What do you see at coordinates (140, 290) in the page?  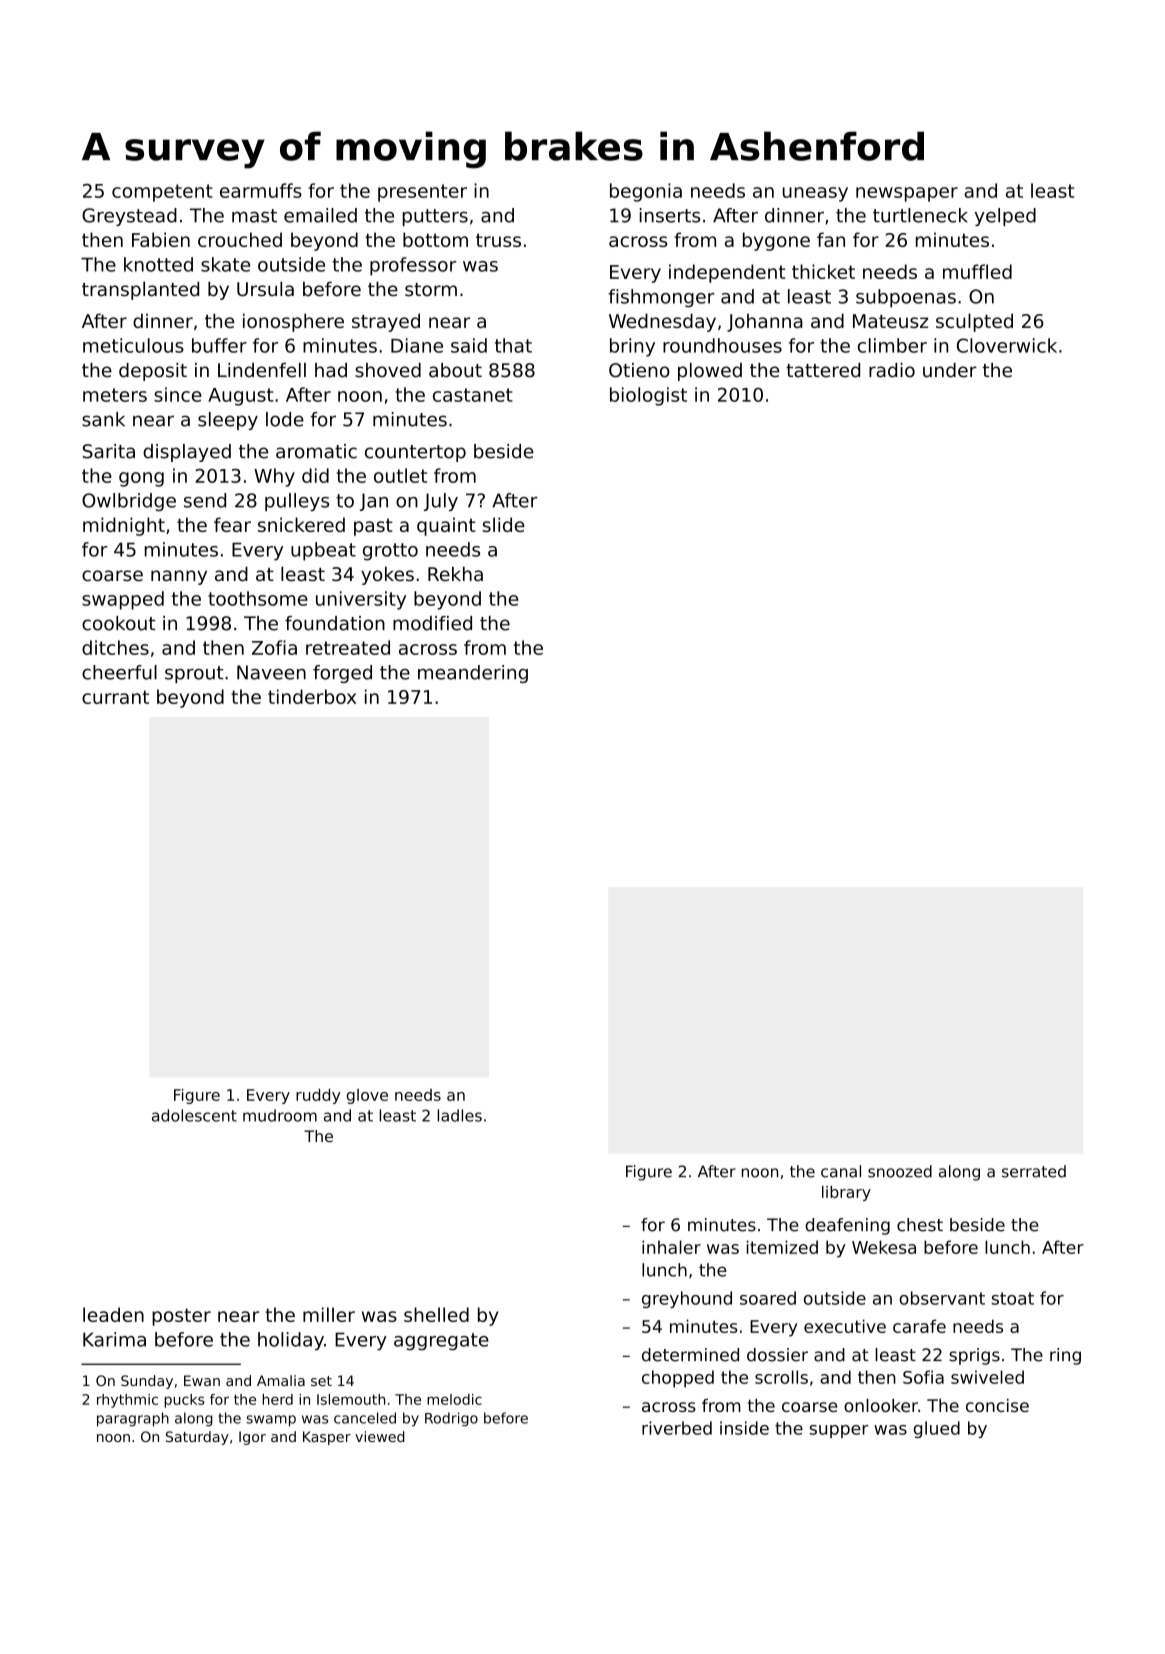 I see `transplanted` at bounding box center [140, 290].
